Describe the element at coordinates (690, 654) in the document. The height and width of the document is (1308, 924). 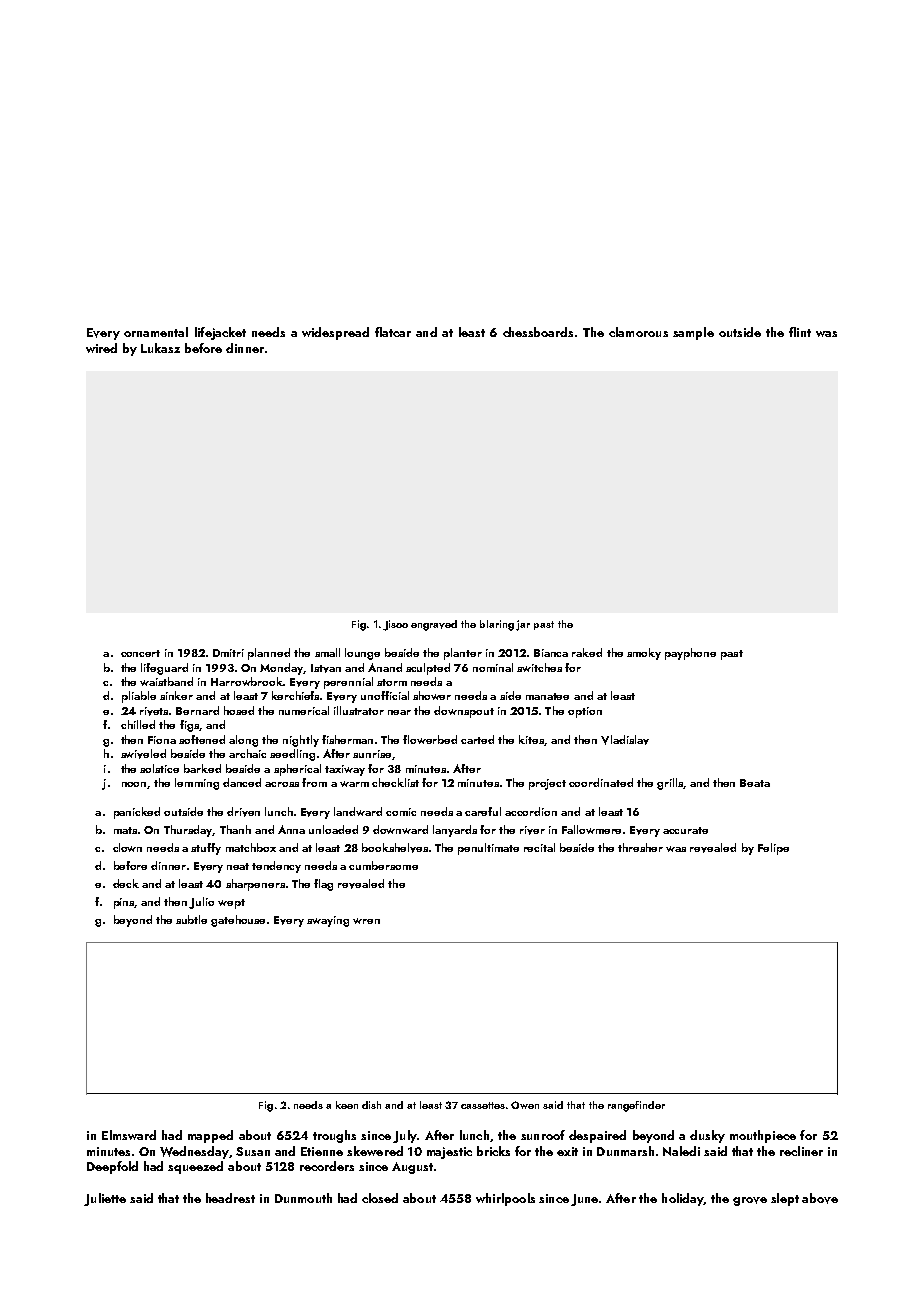
I see `payphone` at that location.
